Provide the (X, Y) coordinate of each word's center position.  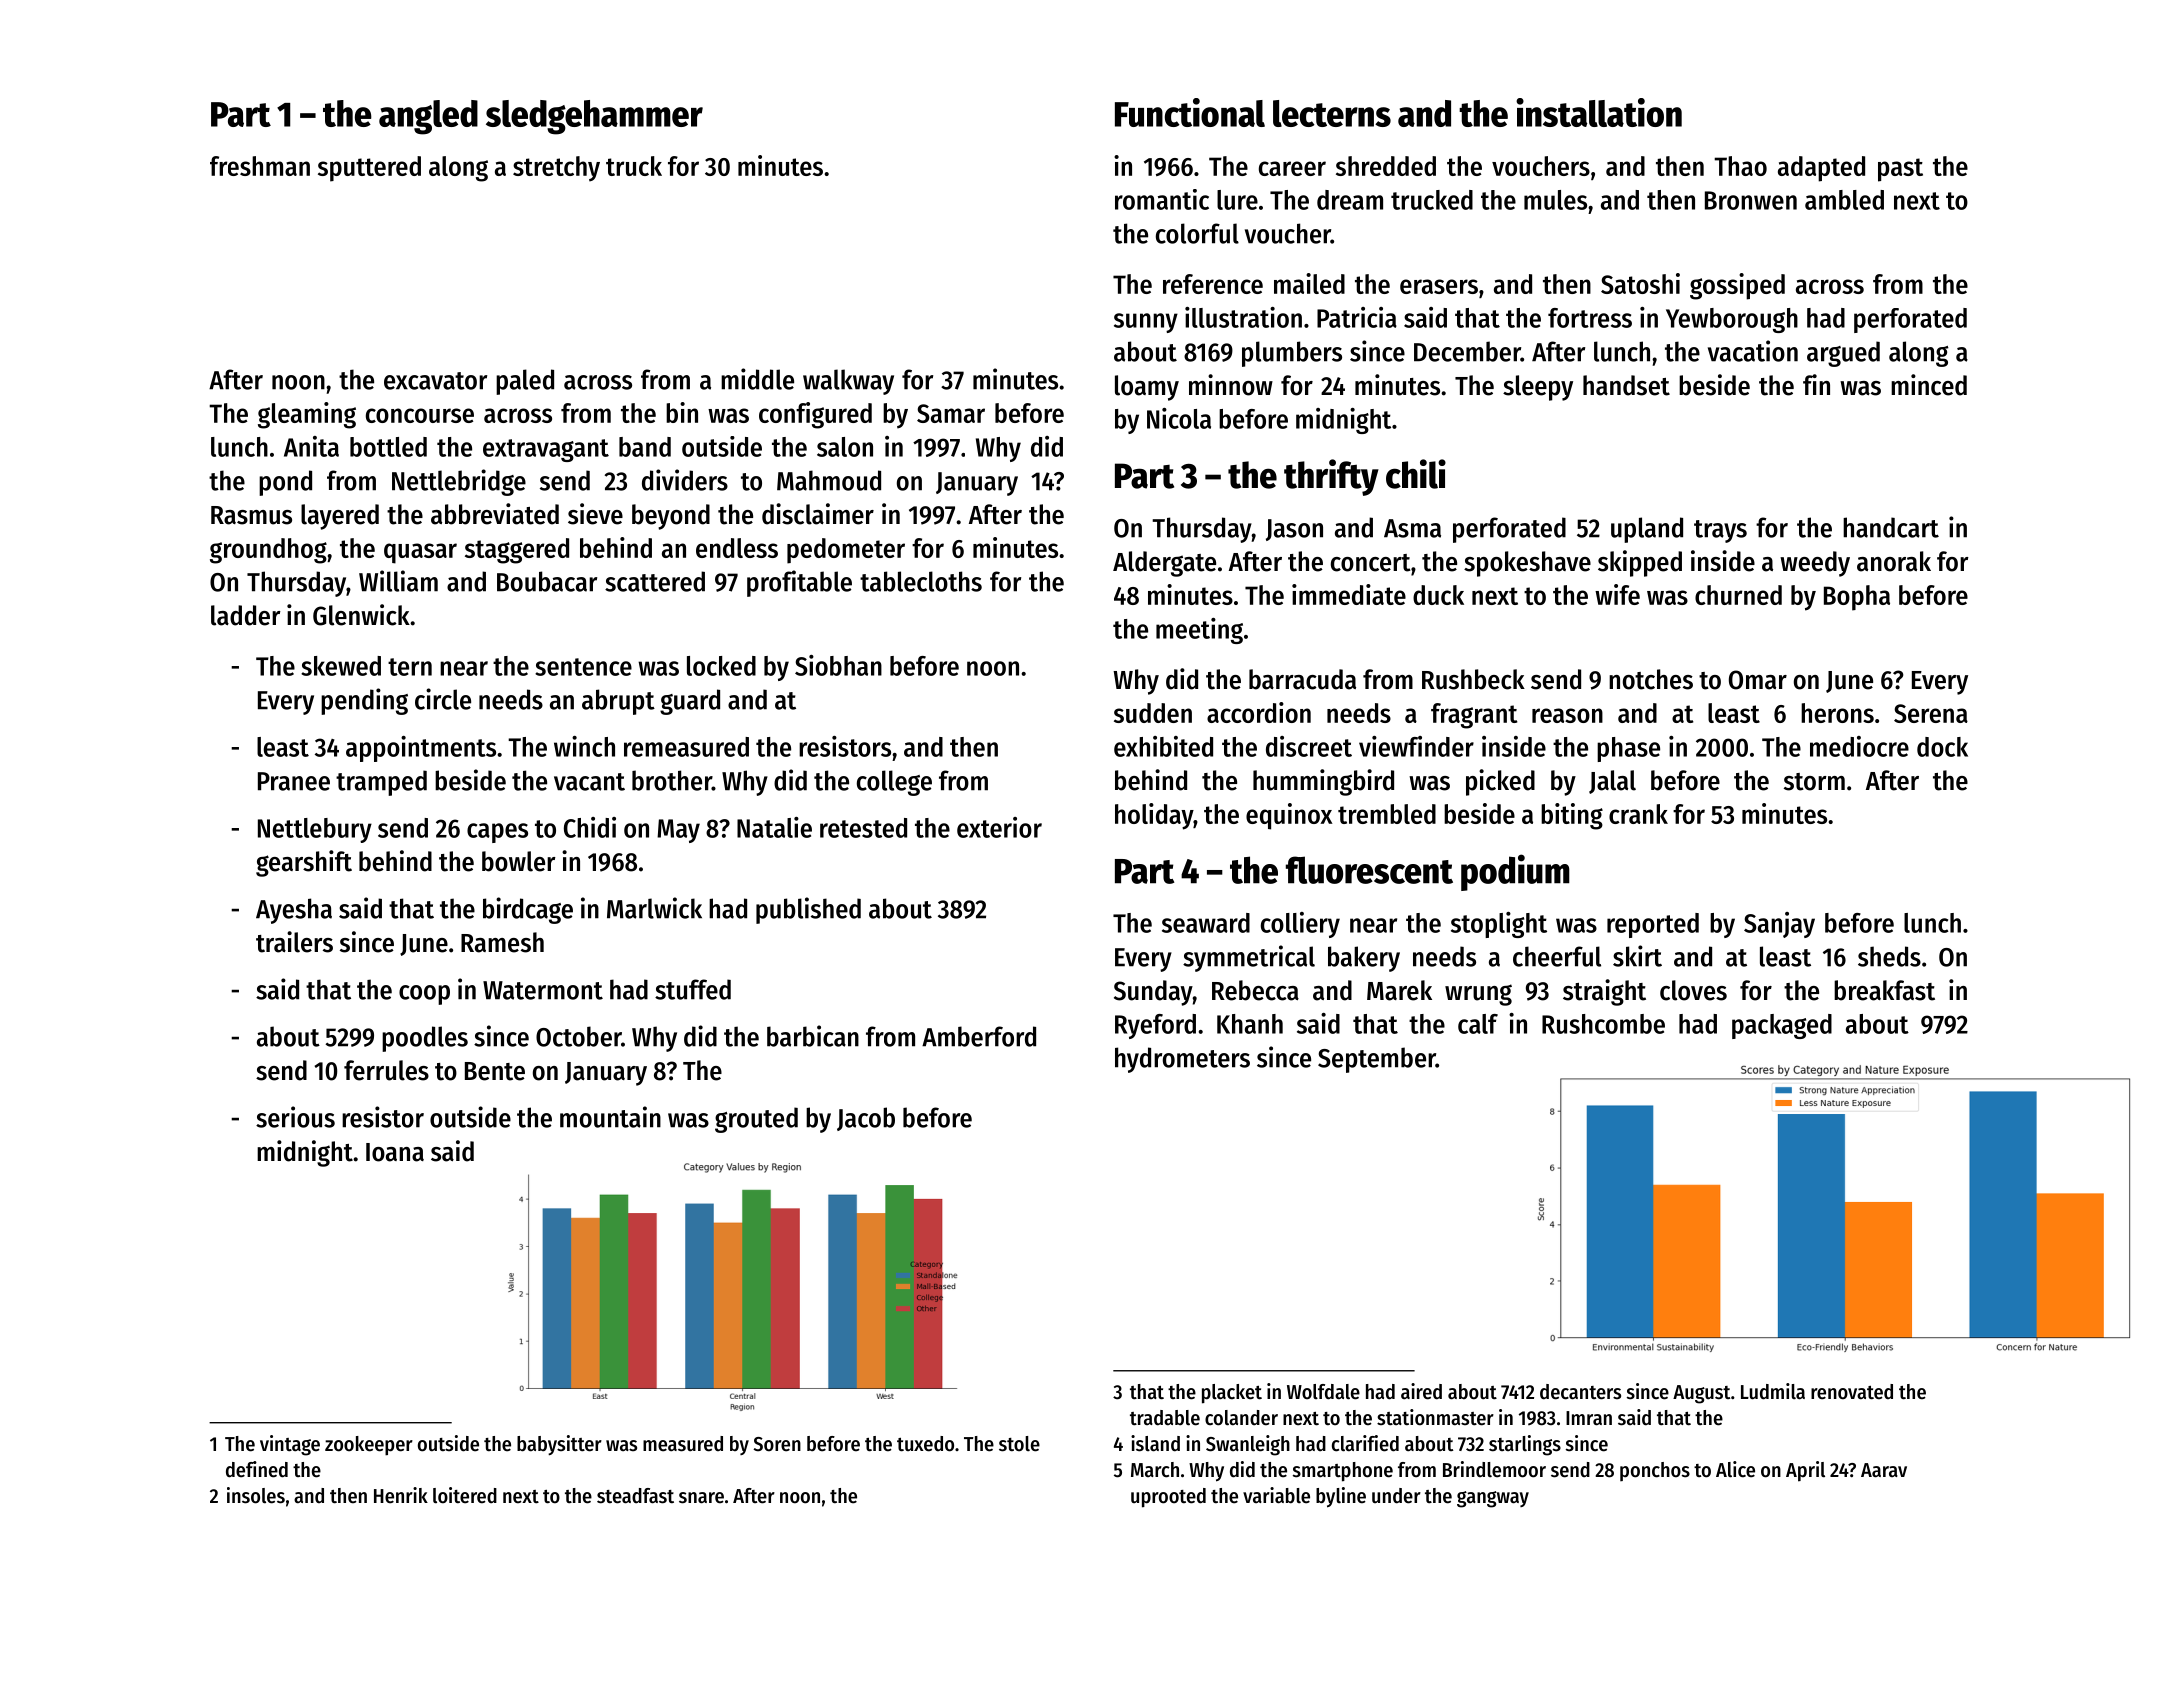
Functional (1190, 112)
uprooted (1168, 1498)
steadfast (635, 1496)
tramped (381, 783)
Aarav (1884, 1470)
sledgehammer (594, 117)
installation (1599, 112)
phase (1628, 749)
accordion (1259, 712)
